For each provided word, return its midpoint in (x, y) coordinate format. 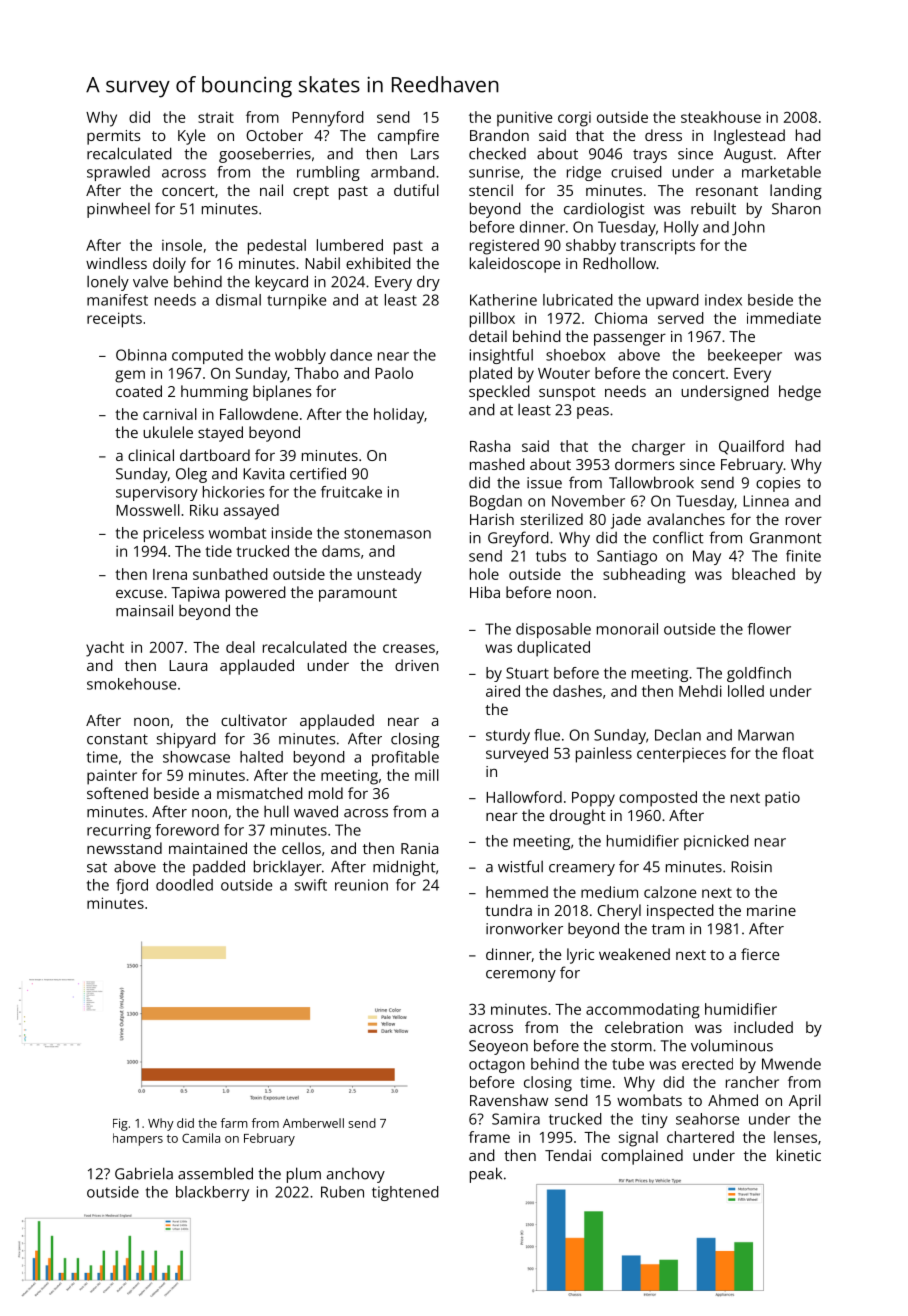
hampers (138, 1139)
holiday (399, 416)
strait (216, 117)
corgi (574, 119)
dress (663, 135)
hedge (800, 393)
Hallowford (524, 797)
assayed (251, 512)
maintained (208, 848)
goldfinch (759, 674)
